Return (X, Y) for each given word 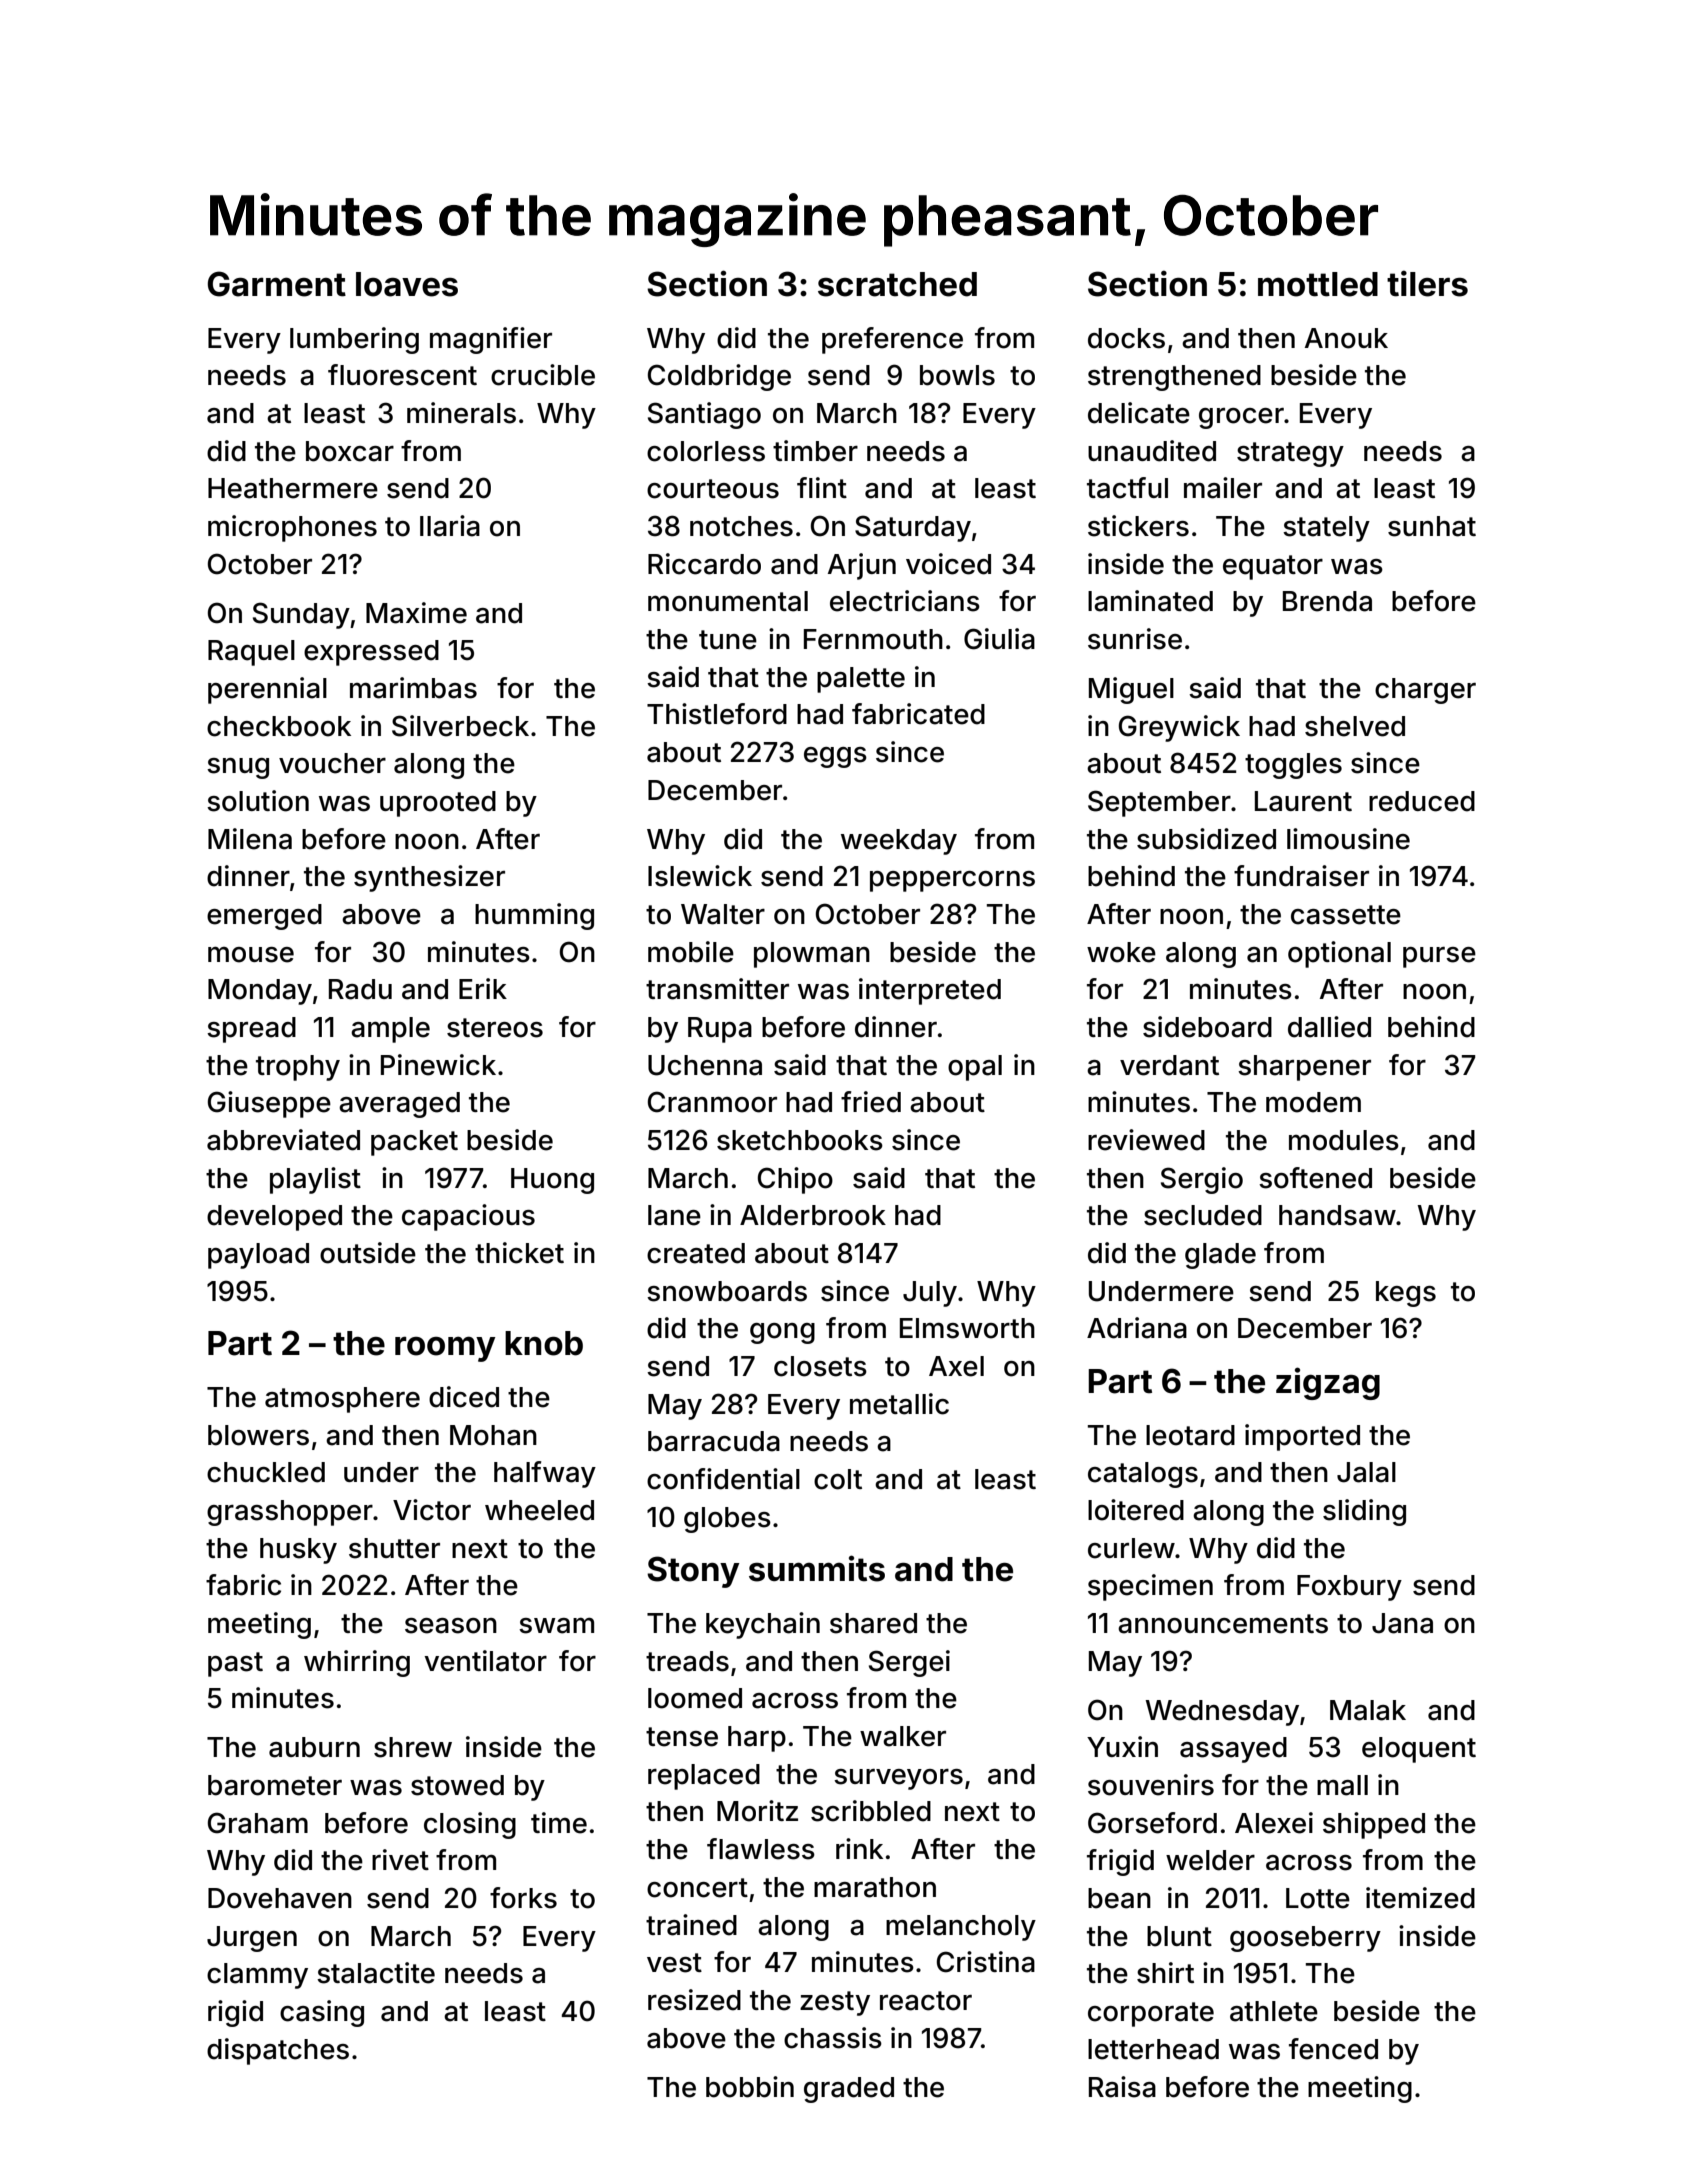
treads (687, 1661)
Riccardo (704, 564)
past (235, 1664)
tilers (1427, 283)
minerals (461, 413)
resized (694, 2000)
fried (871, 1102)
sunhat (1432, 526)
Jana (1402, 1623)
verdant (1169, 1065)
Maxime (416, 613)
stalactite (376, 1973)
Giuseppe (269, 1104)
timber (815, 451)
